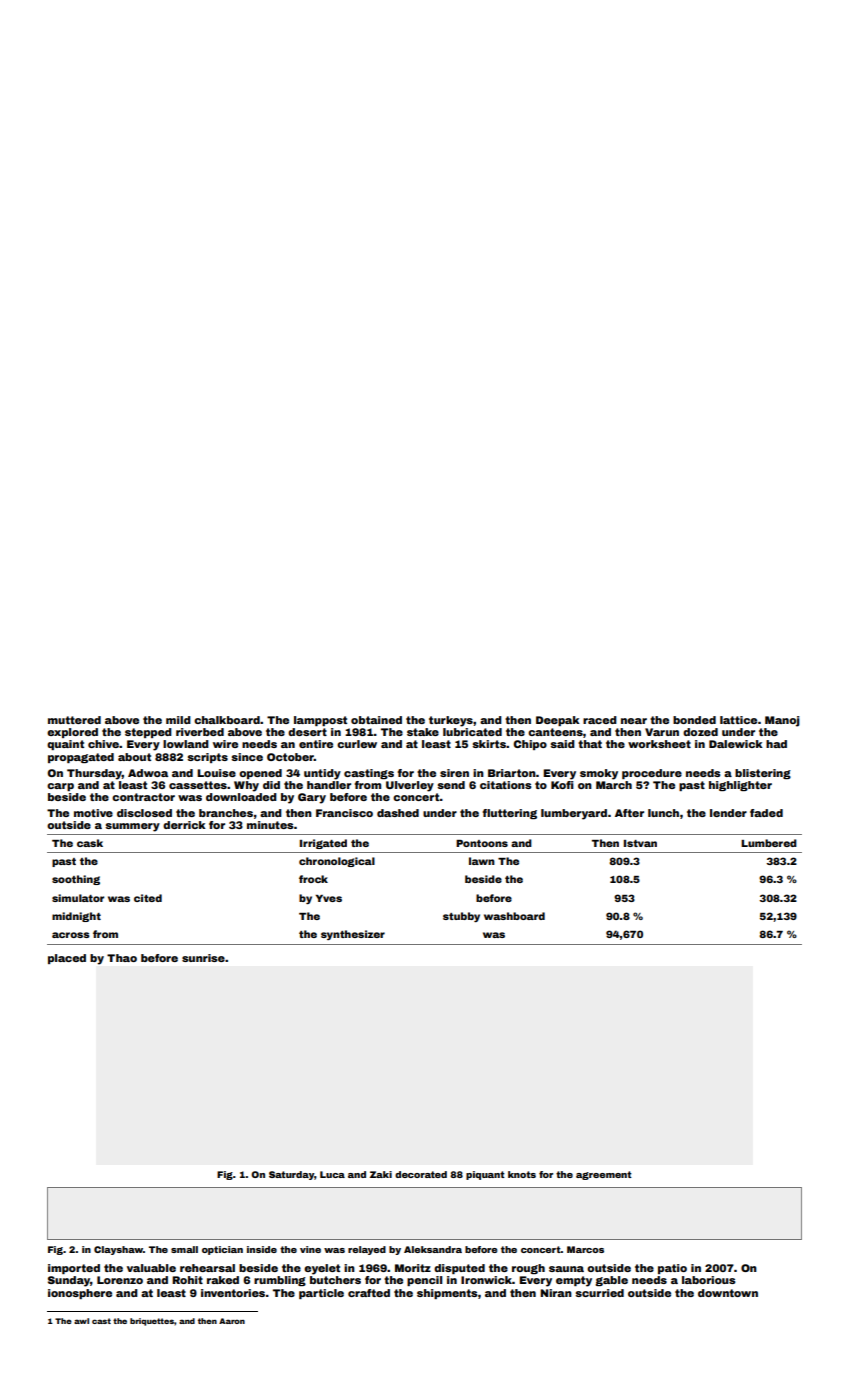 This screenshot has height=1400, width=849. I want to click on obtained, so click(376, 720).
